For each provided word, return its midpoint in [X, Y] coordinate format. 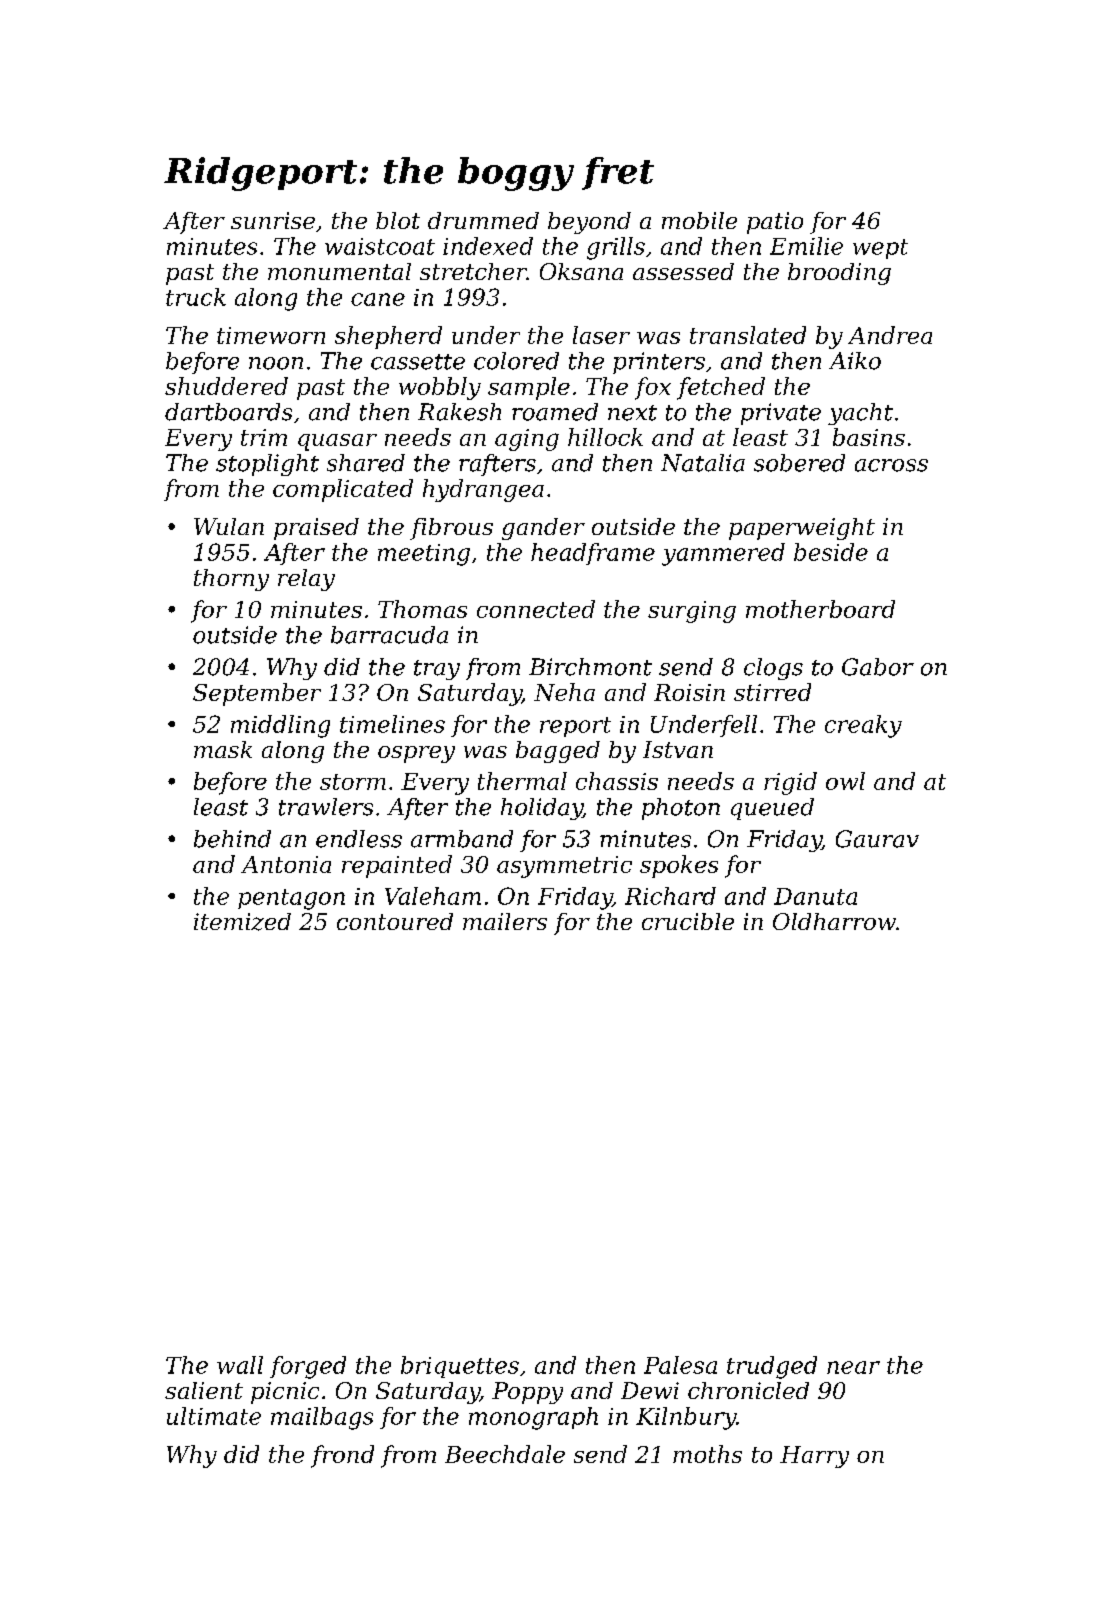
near [853, 1367]
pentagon [291, 899]
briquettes [460, 1367]
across [891, 465]
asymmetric [564, 867]
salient [204, 1390]
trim [264, 437]
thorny [231, 580]
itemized [242, 922]
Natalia [703, 463]
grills [616, 248]
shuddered [226, 386]
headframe [593, 554]
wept [880, 249]
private [781, 414]
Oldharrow [834, 921]
